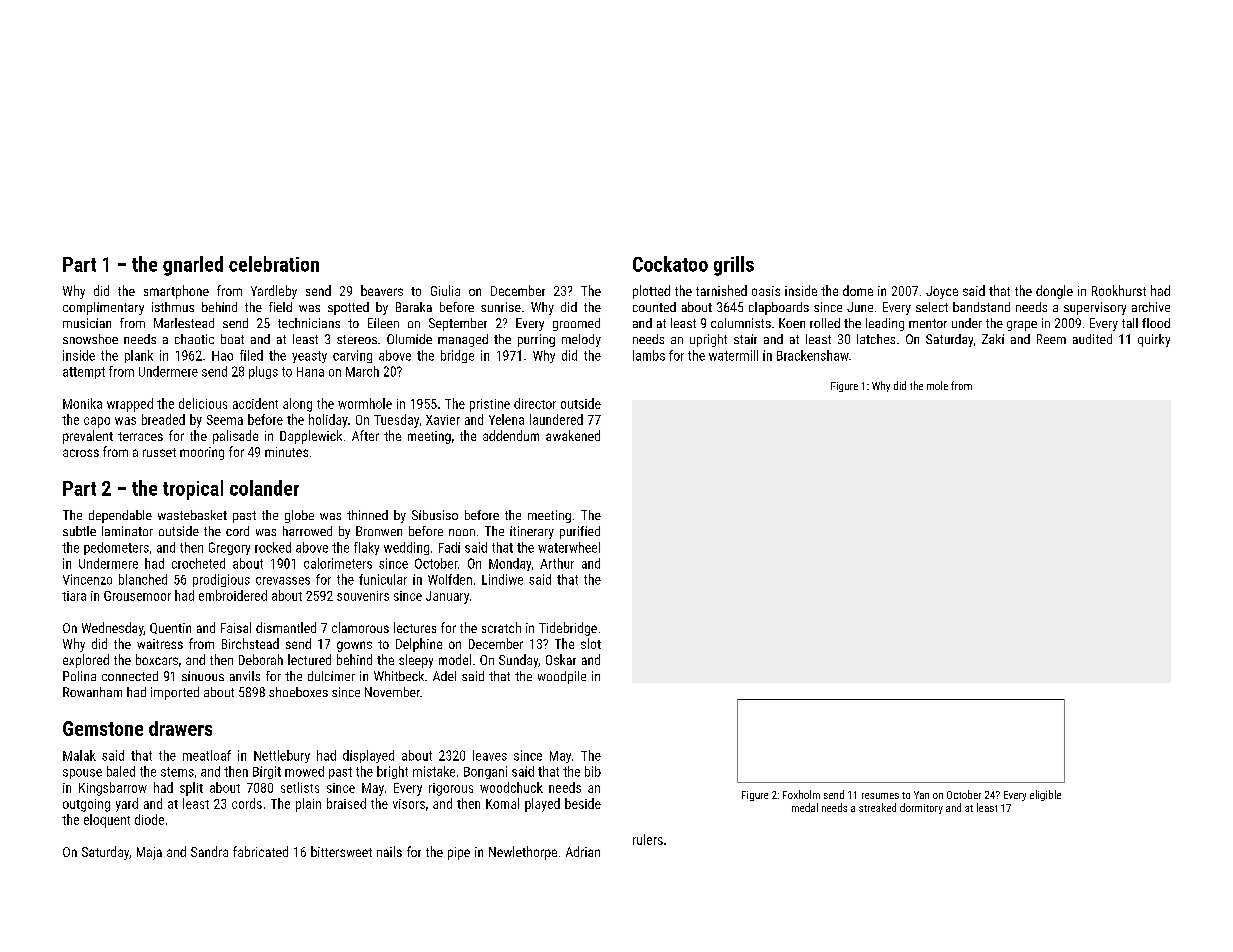  Describe the element at coordinates (235, 437) in the screenshot. I see `palisade` at that location.
